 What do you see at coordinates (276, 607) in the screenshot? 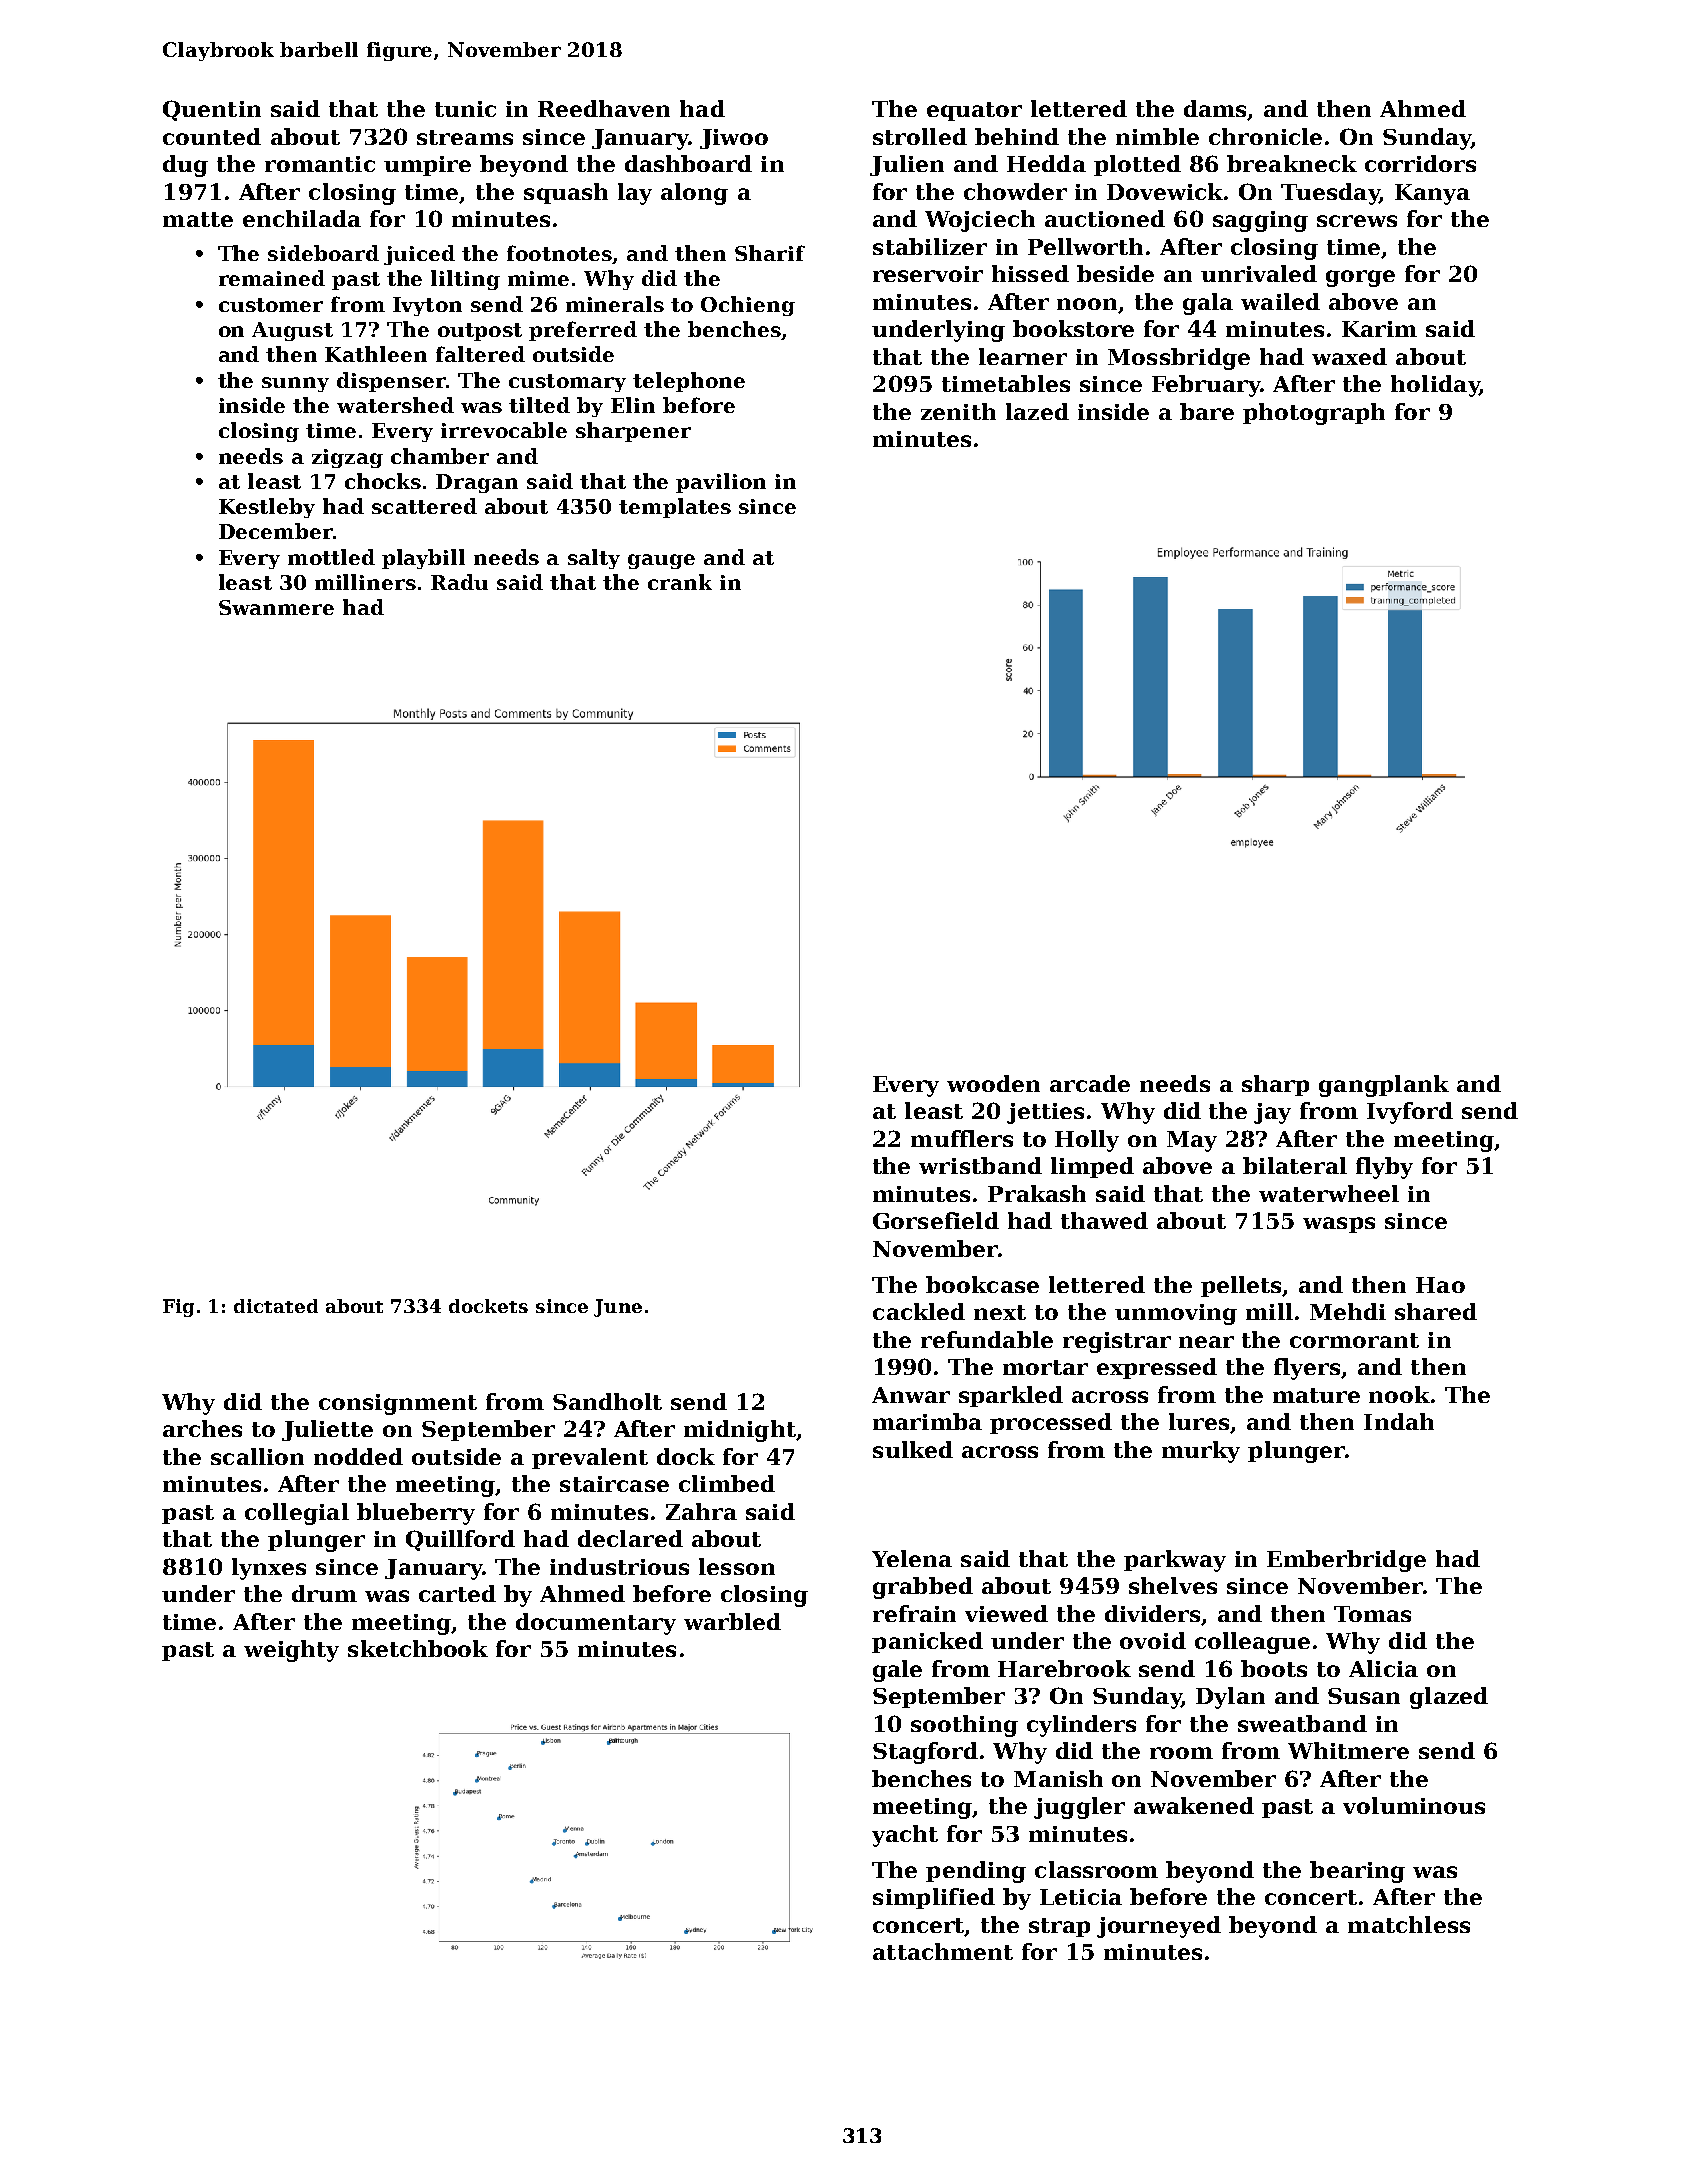
I see `Swanmere` at bounding box center [276, 607].
